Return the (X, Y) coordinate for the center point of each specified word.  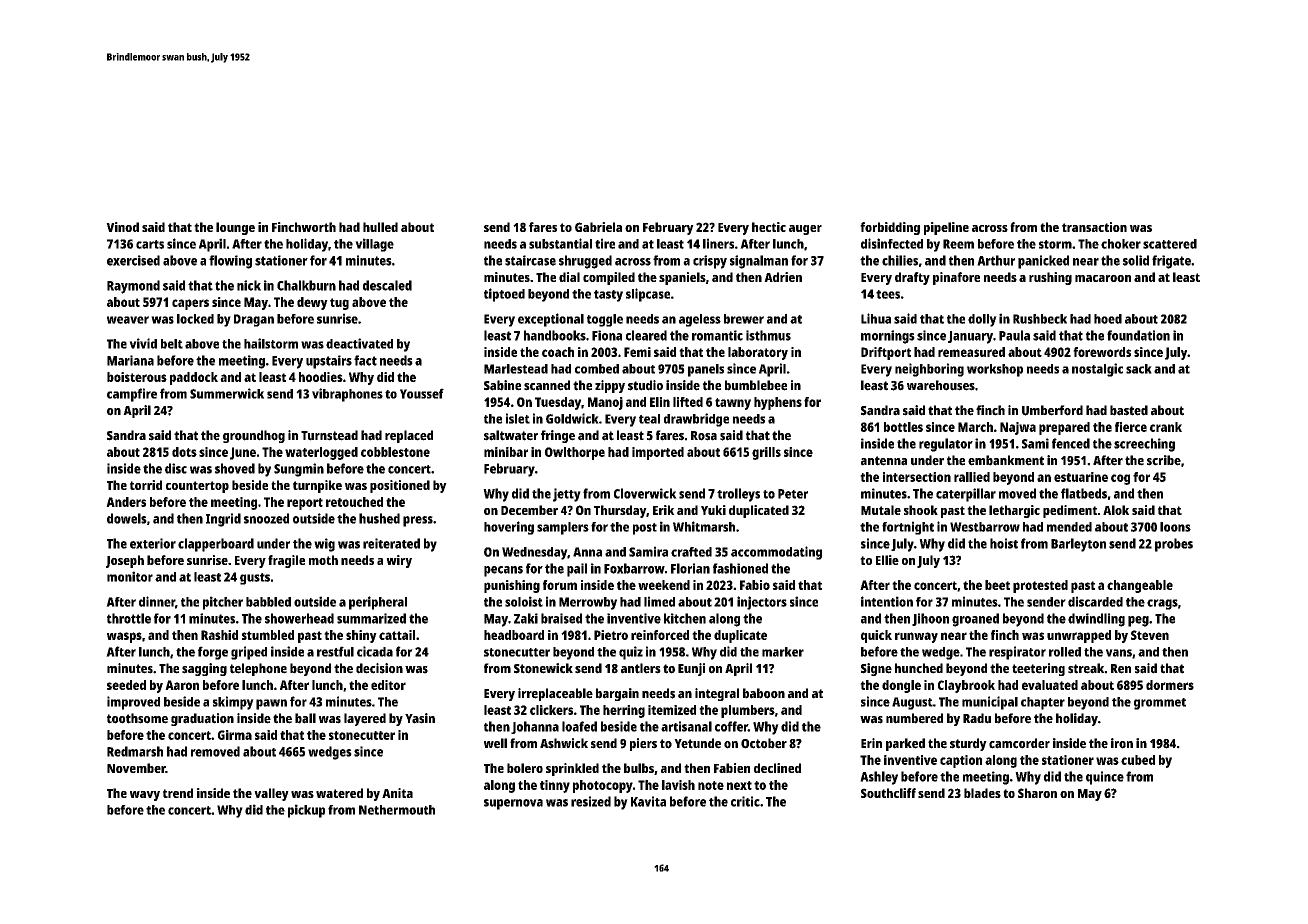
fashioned (740, 568)
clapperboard (216, 545)
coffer (731, 726)
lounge (235, 228)
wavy (145, 796)
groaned (975, 620)
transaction (1094, 227)
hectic (769, 227)
